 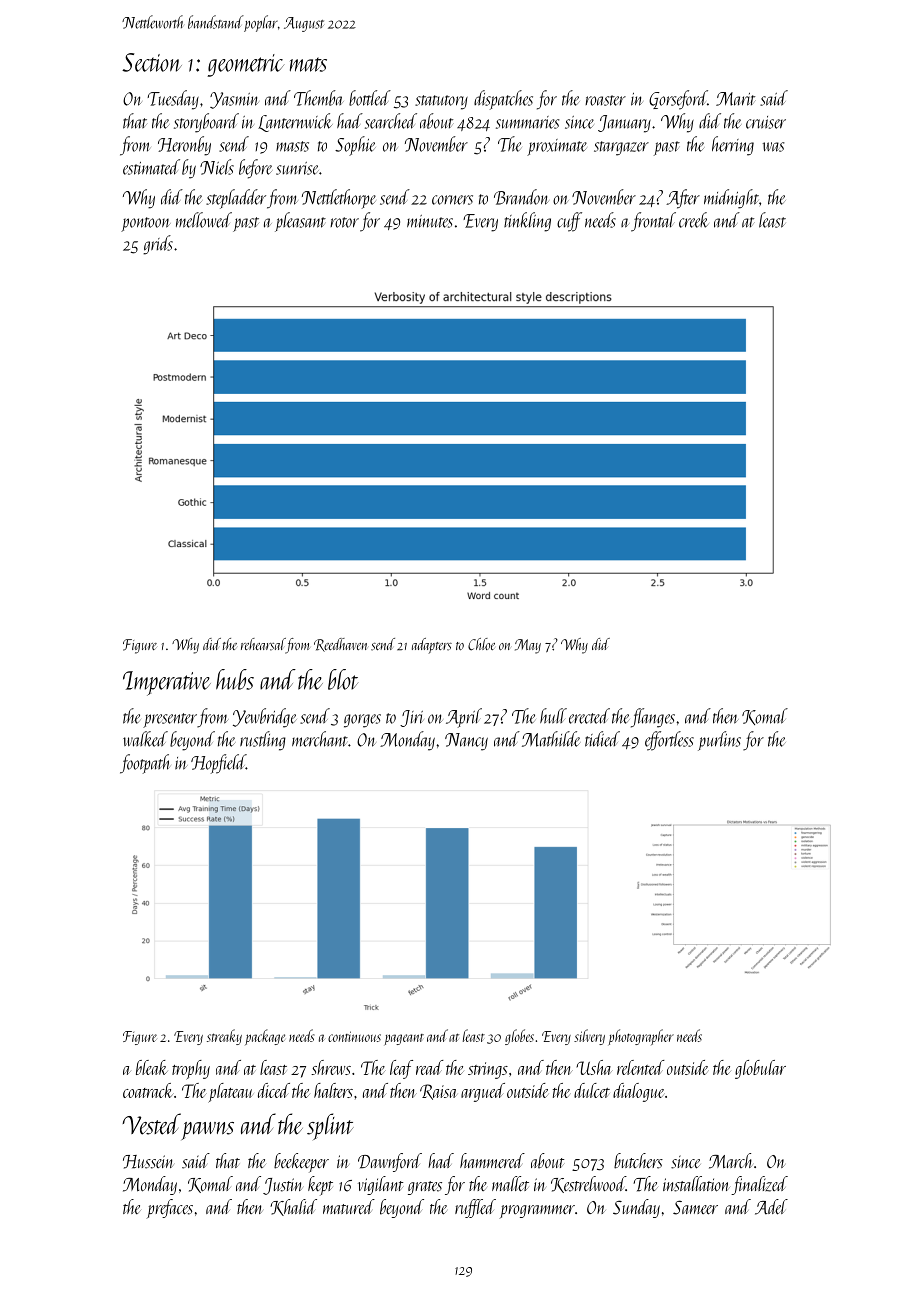 What do you see at coordinates (452, 200) in the screenshot?
I see `corners` at bounding box center [452, 200].
